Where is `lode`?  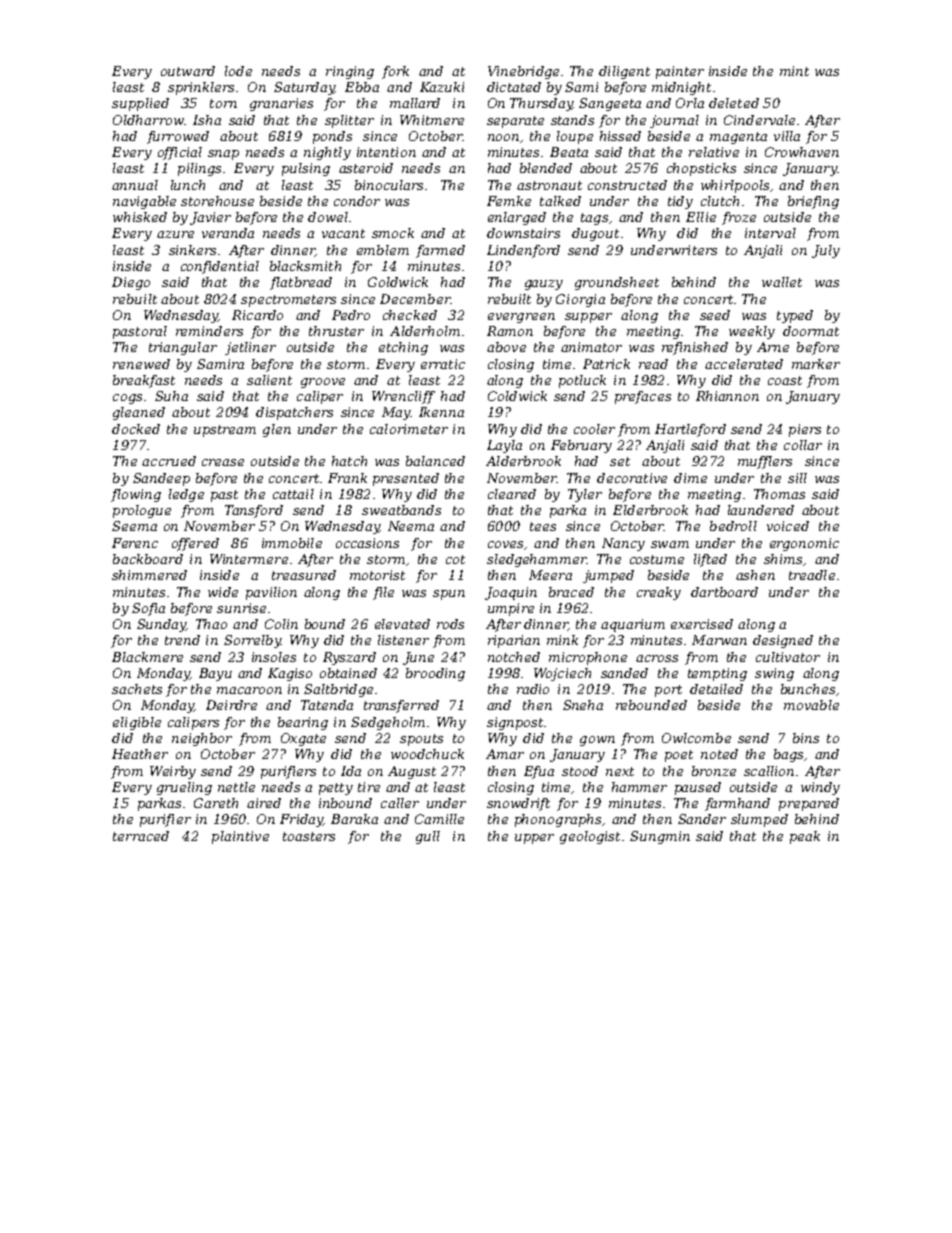 lode is located at coordinates (238, 71).
